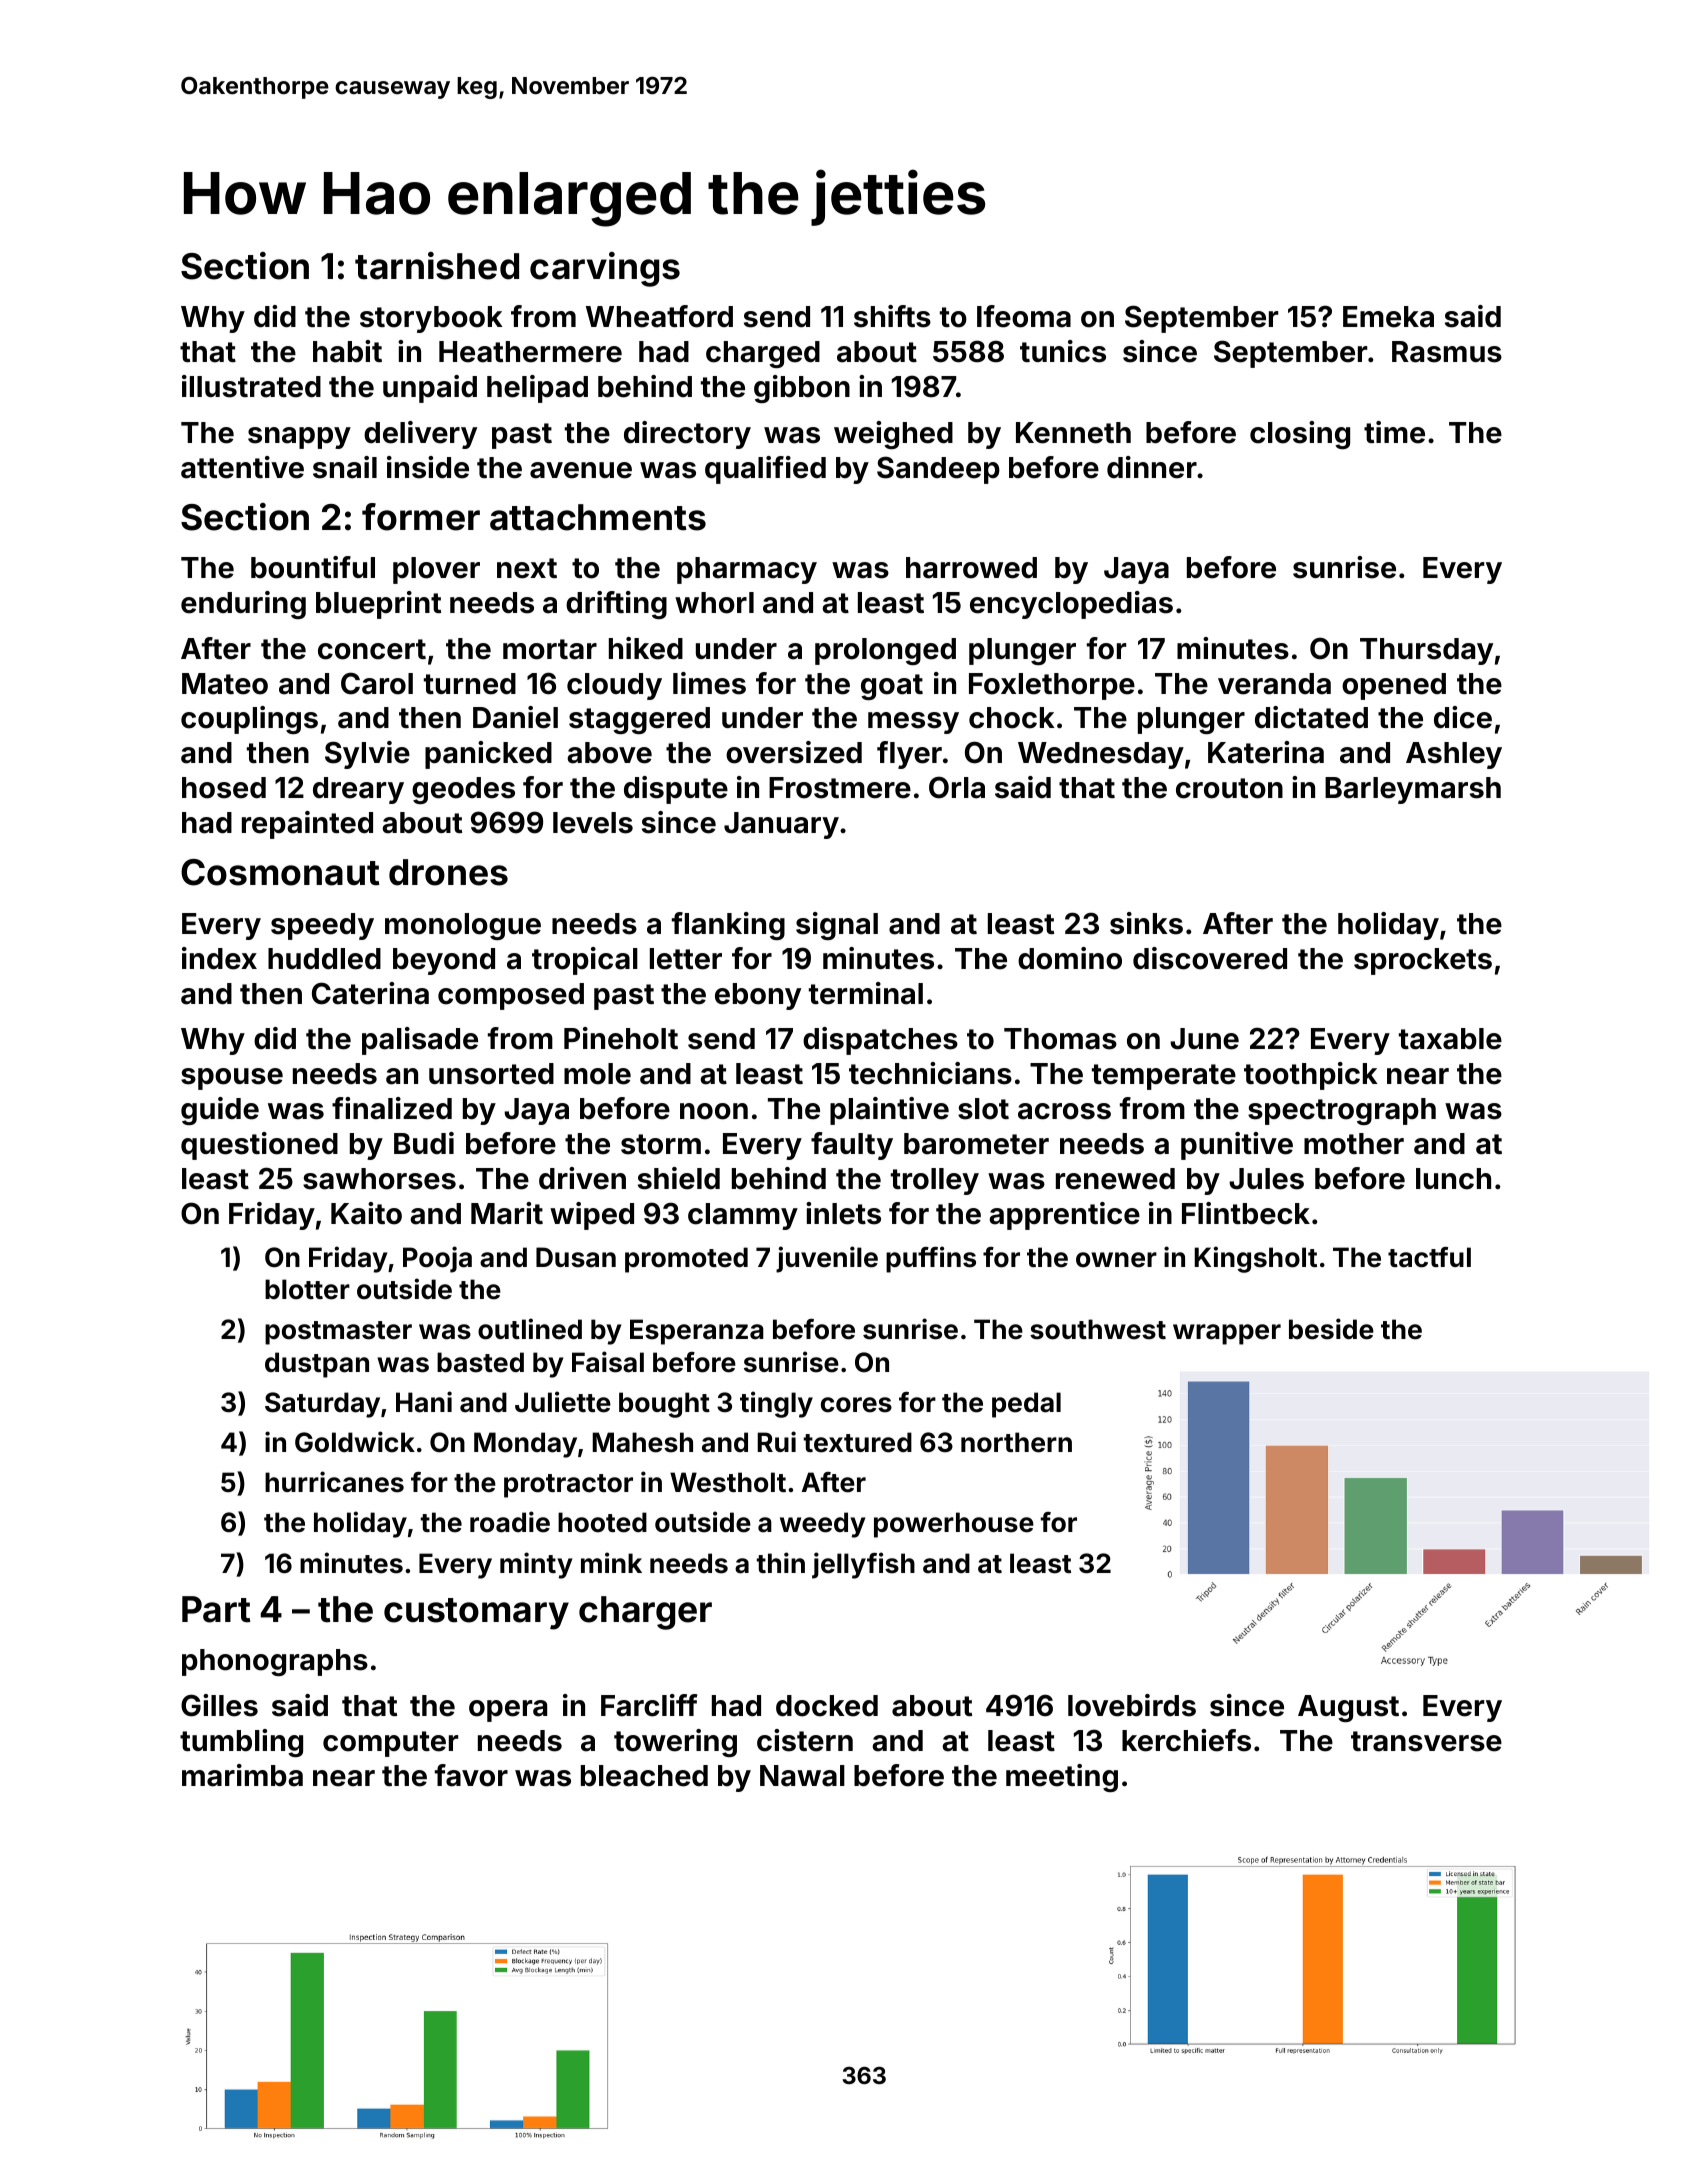 This document has width=1683, height=2178. Describe the element at coordinates (437, 266) in the document. I see `tarnished` at that location.
